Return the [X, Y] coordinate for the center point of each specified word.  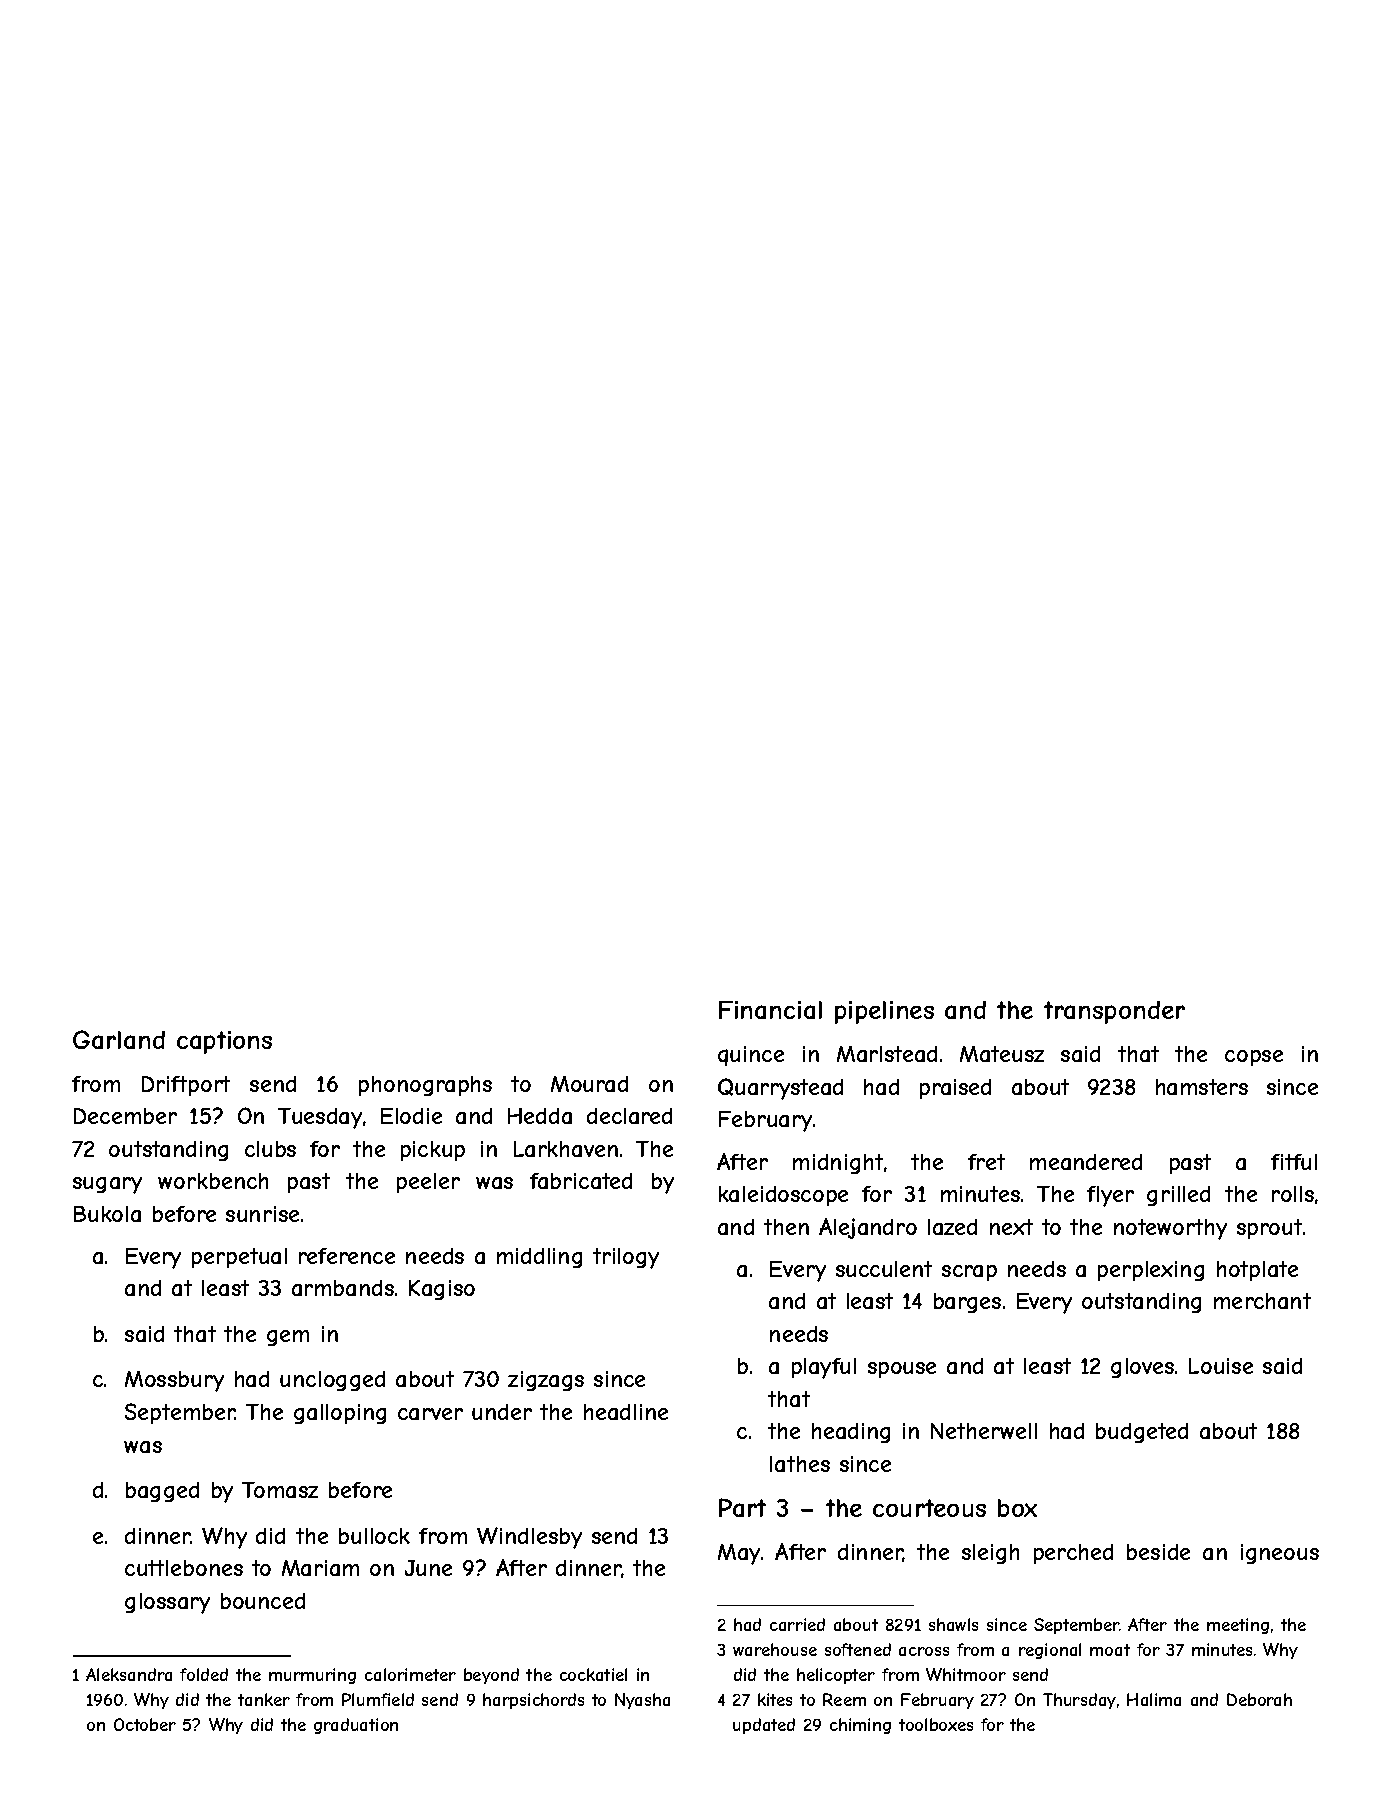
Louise [1221, 1366]
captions [224, 1042]
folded [204, 1674]
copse [1254, 1058]
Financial [770, 1010]
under [502, 1412]
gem [288, 1338]
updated [764, 1726]
